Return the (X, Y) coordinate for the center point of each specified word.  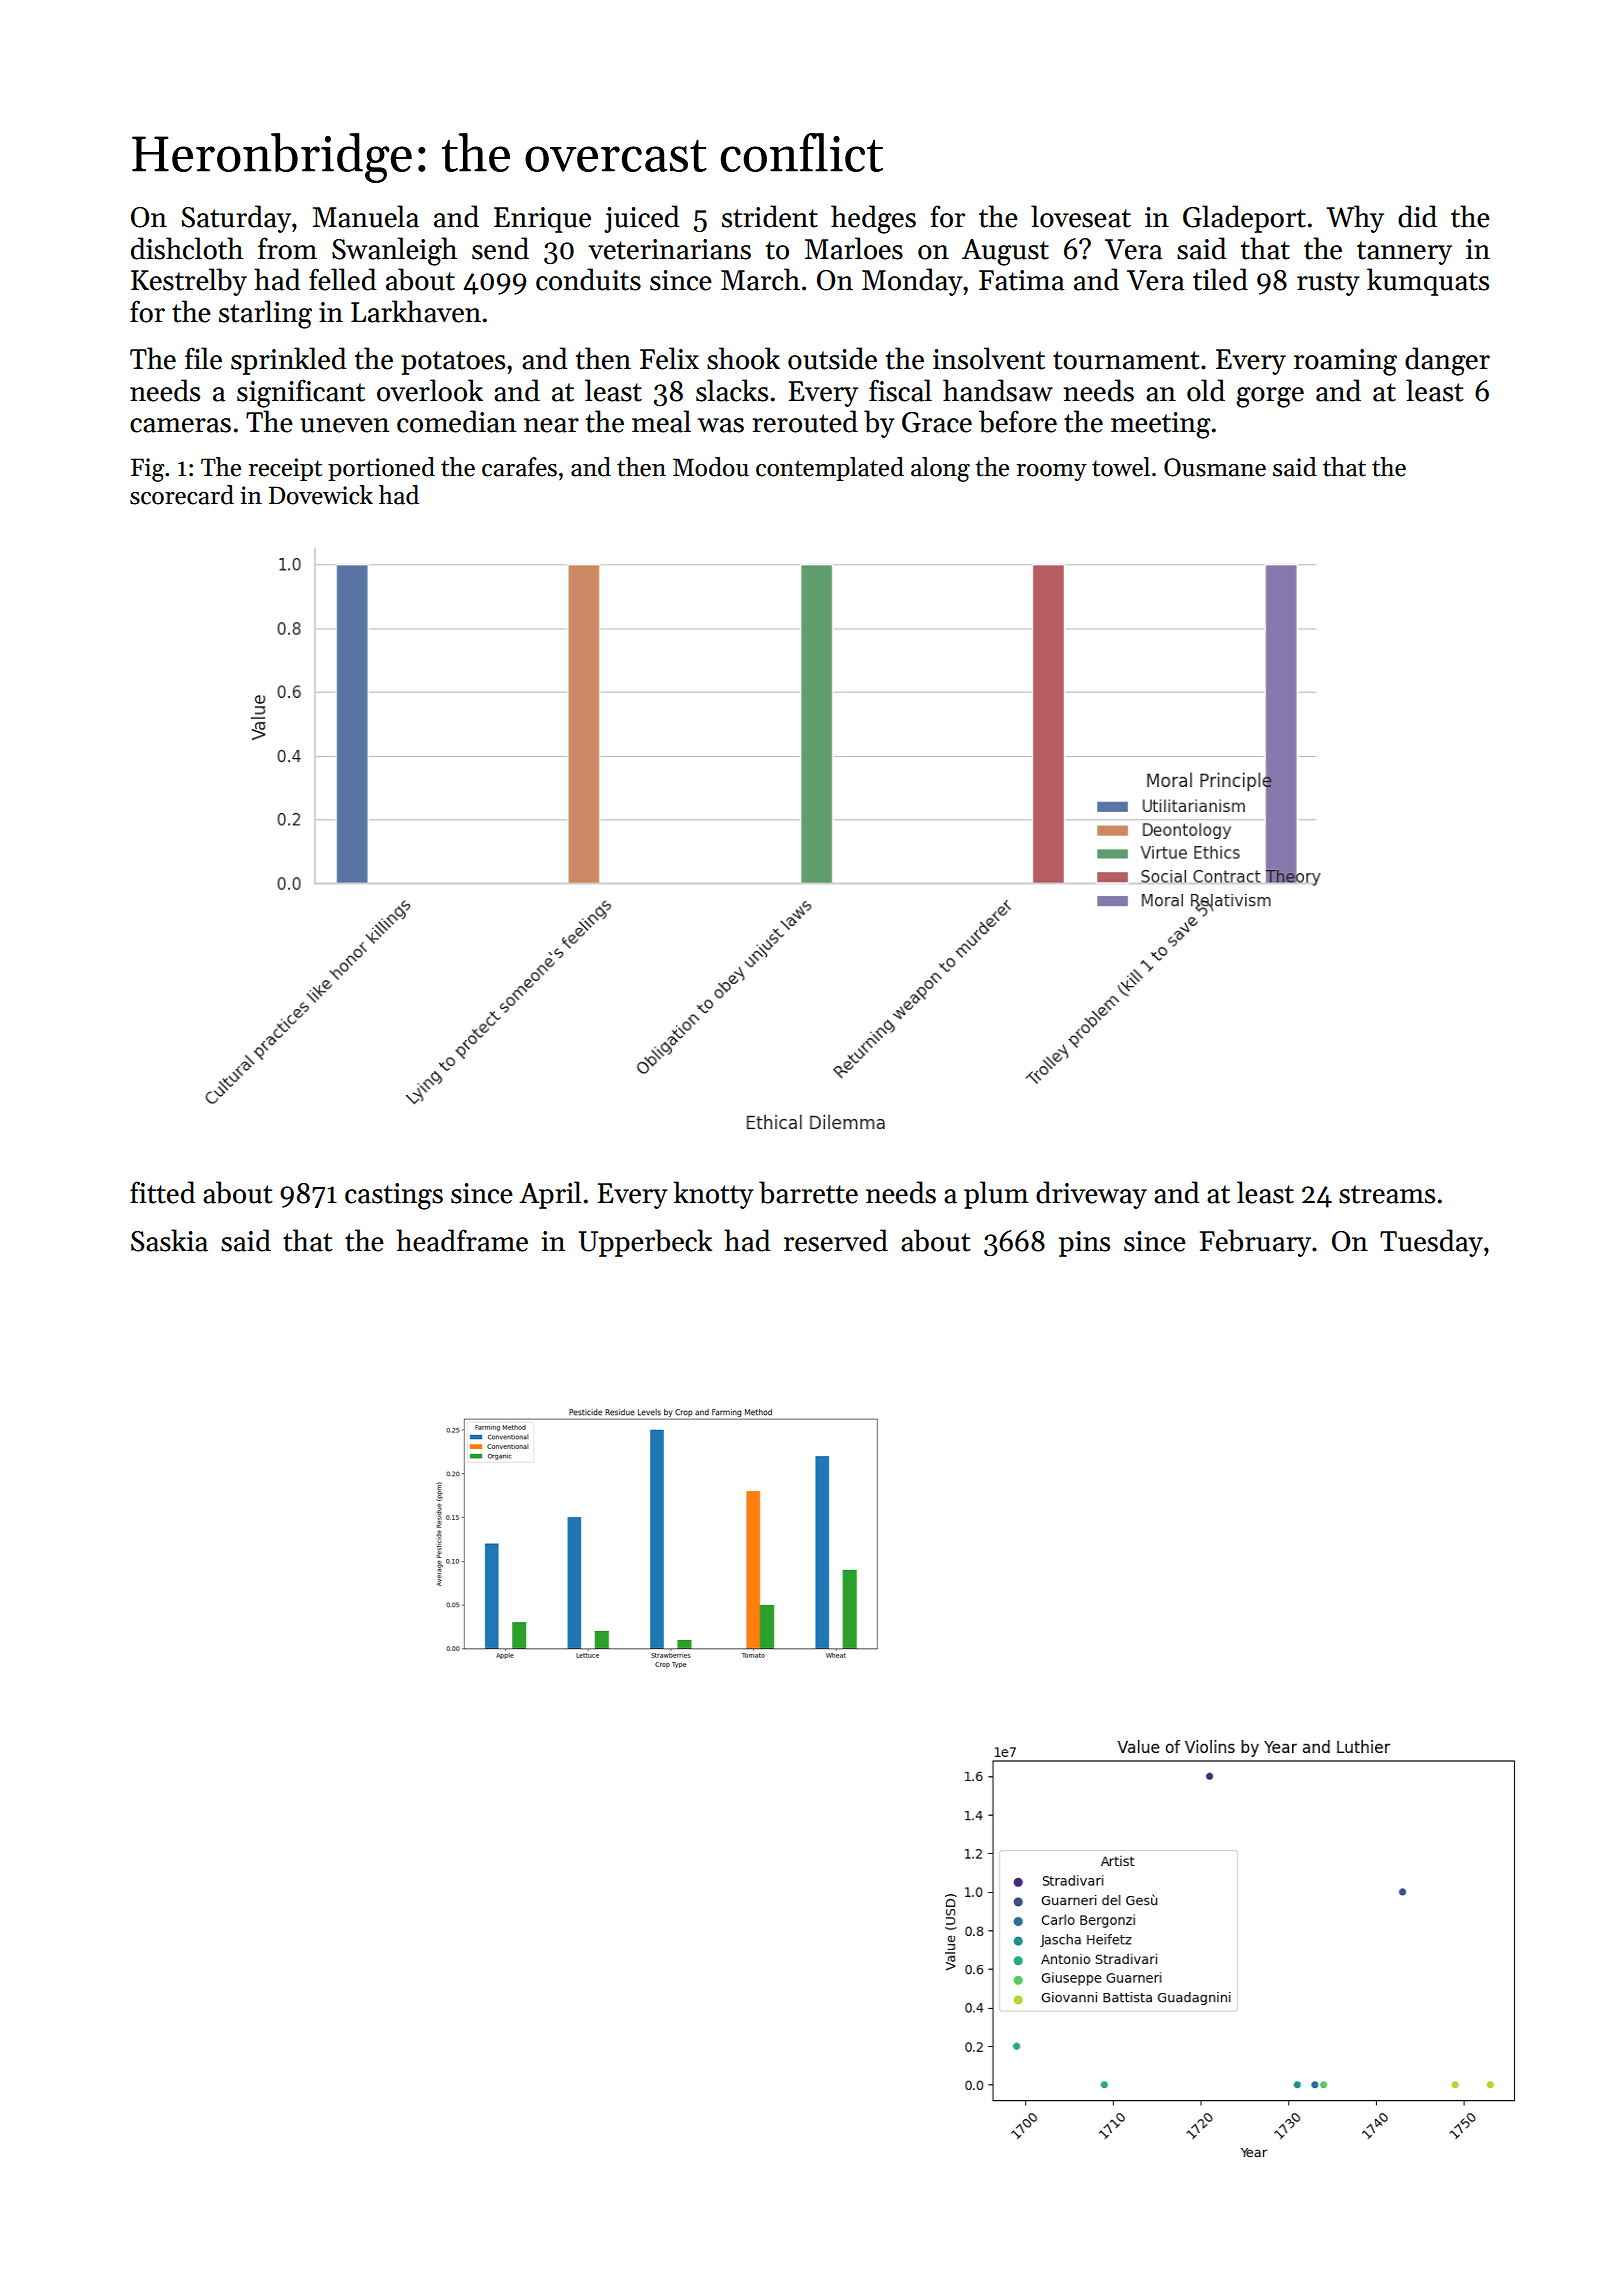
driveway (1091, 1195)
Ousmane (1215, 467)
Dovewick (321, 495)
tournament (1126, 360)
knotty (714, 1195)
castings (394, 1196)
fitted (162, 1192)
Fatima (1021, 280)
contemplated (830, 469)
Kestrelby (189, 282)
